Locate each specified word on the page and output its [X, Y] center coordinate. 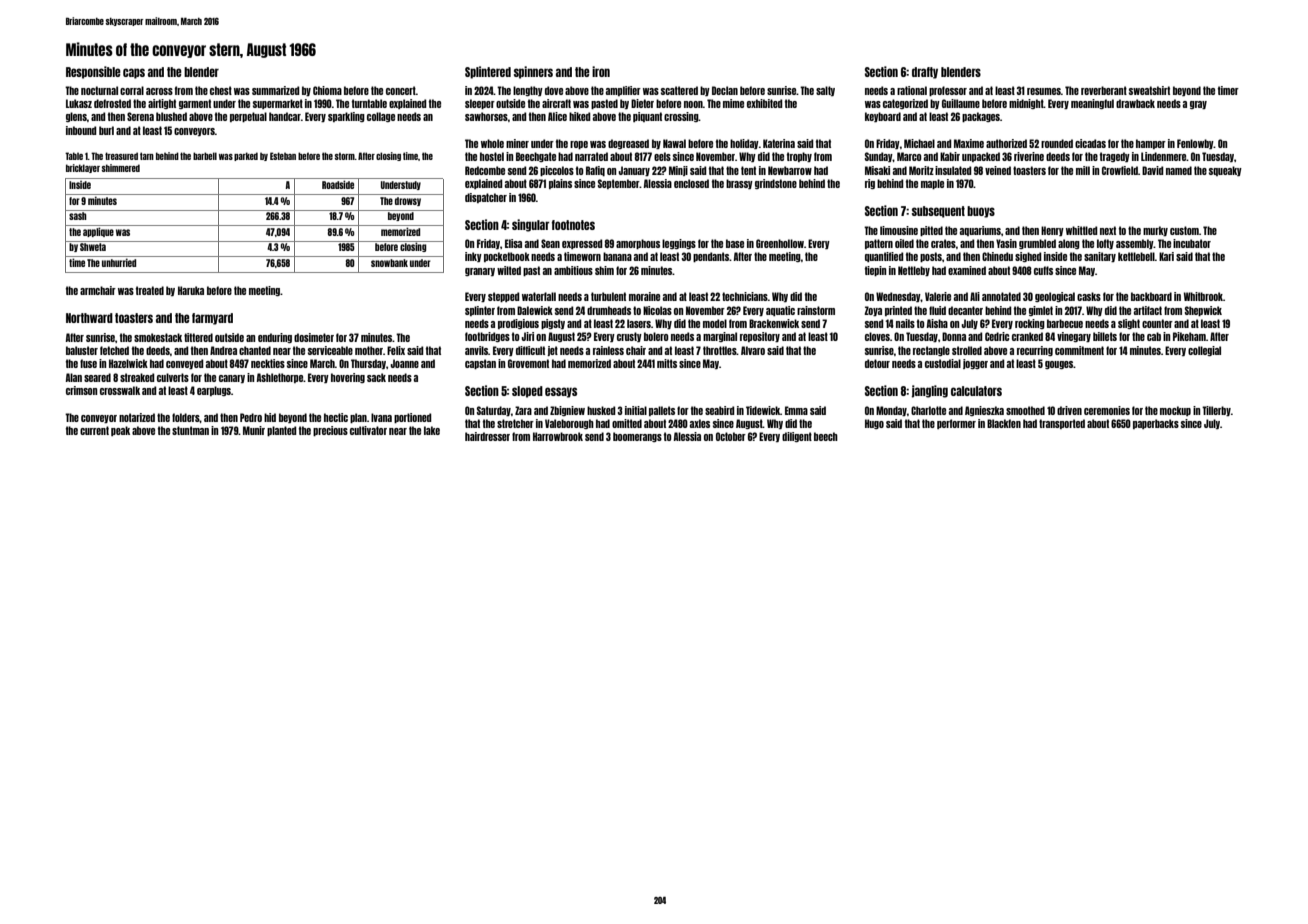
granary [480, 272]
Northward [89, 318]
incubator [1192, 243]
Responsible [93, 72]
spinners [533, 72]
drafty [925, 73]
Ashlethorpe [280, 378]
